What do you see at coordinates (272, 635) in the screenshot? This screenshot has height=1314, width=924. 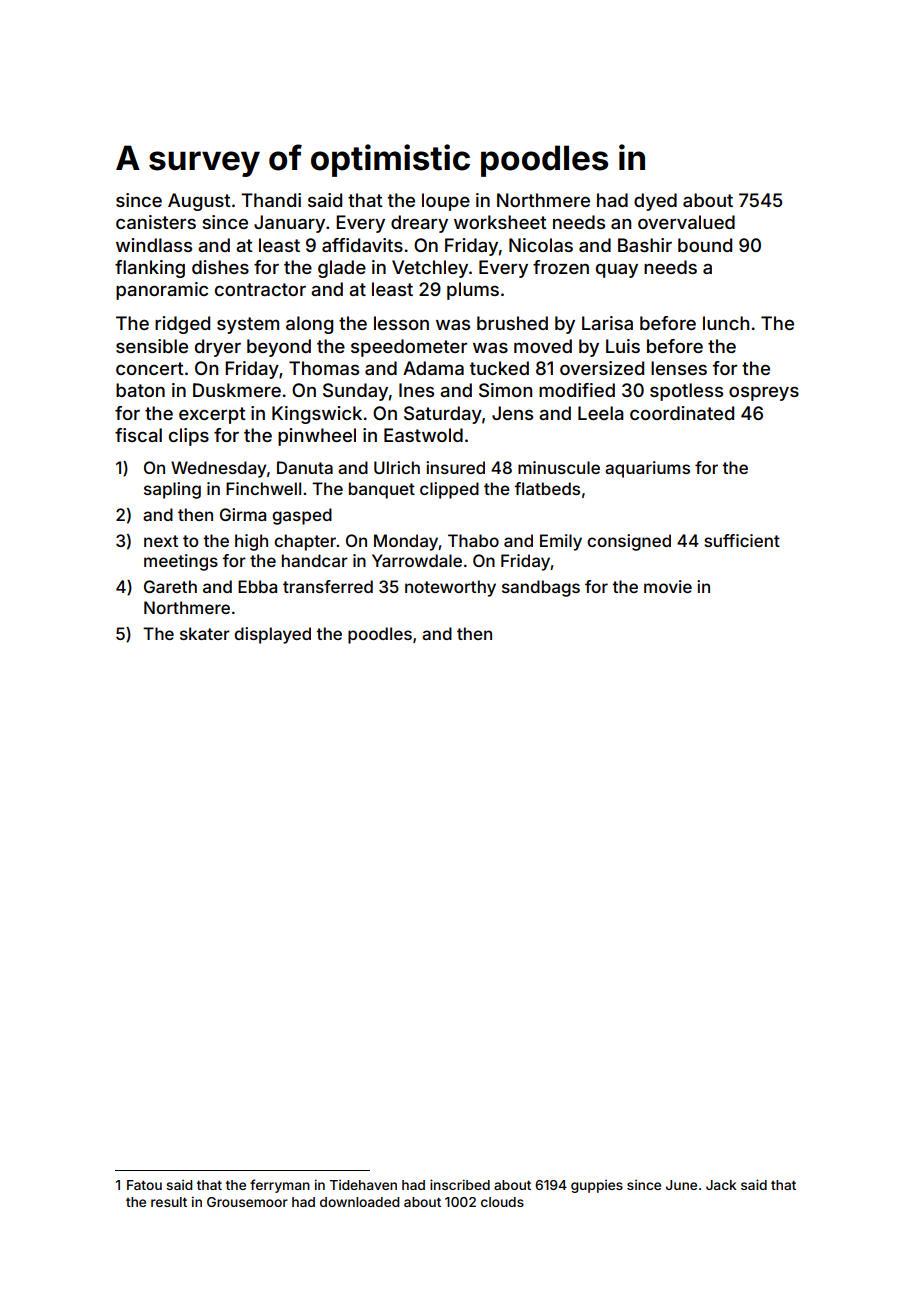 I see `displayed` at bounding box center [272, 635].
